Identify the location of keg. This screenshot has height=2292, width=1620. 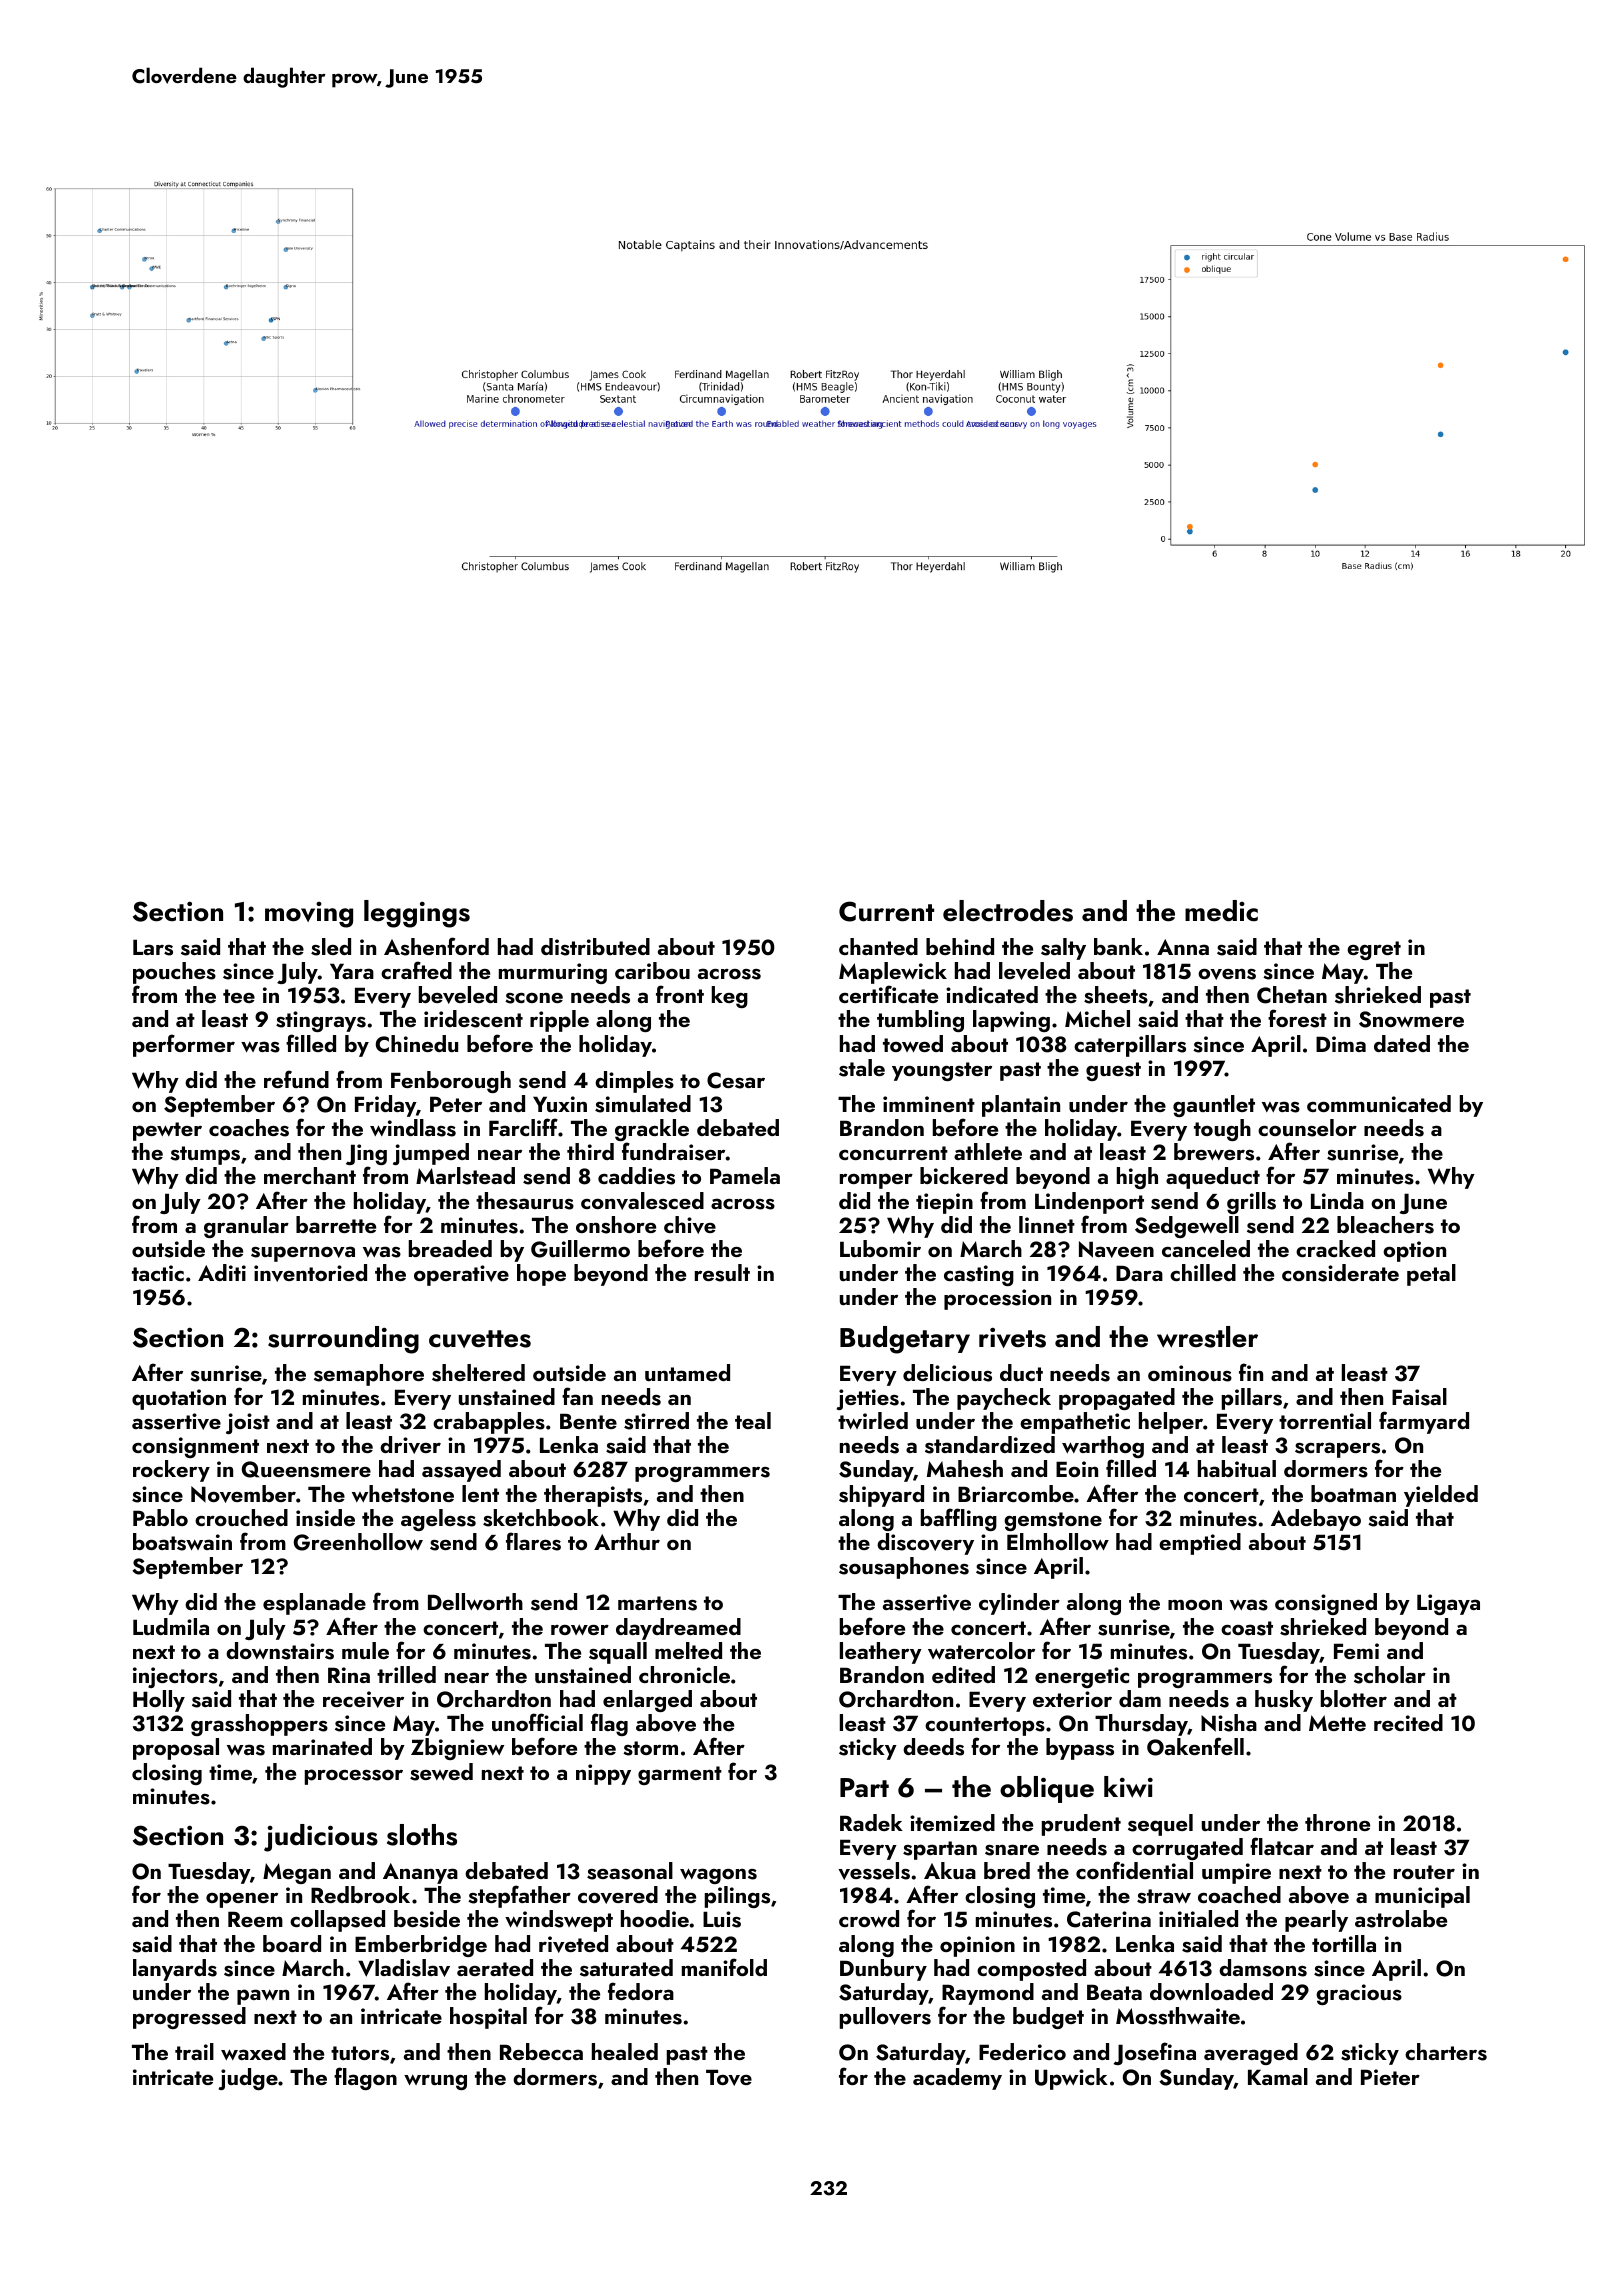
(730, 997).
